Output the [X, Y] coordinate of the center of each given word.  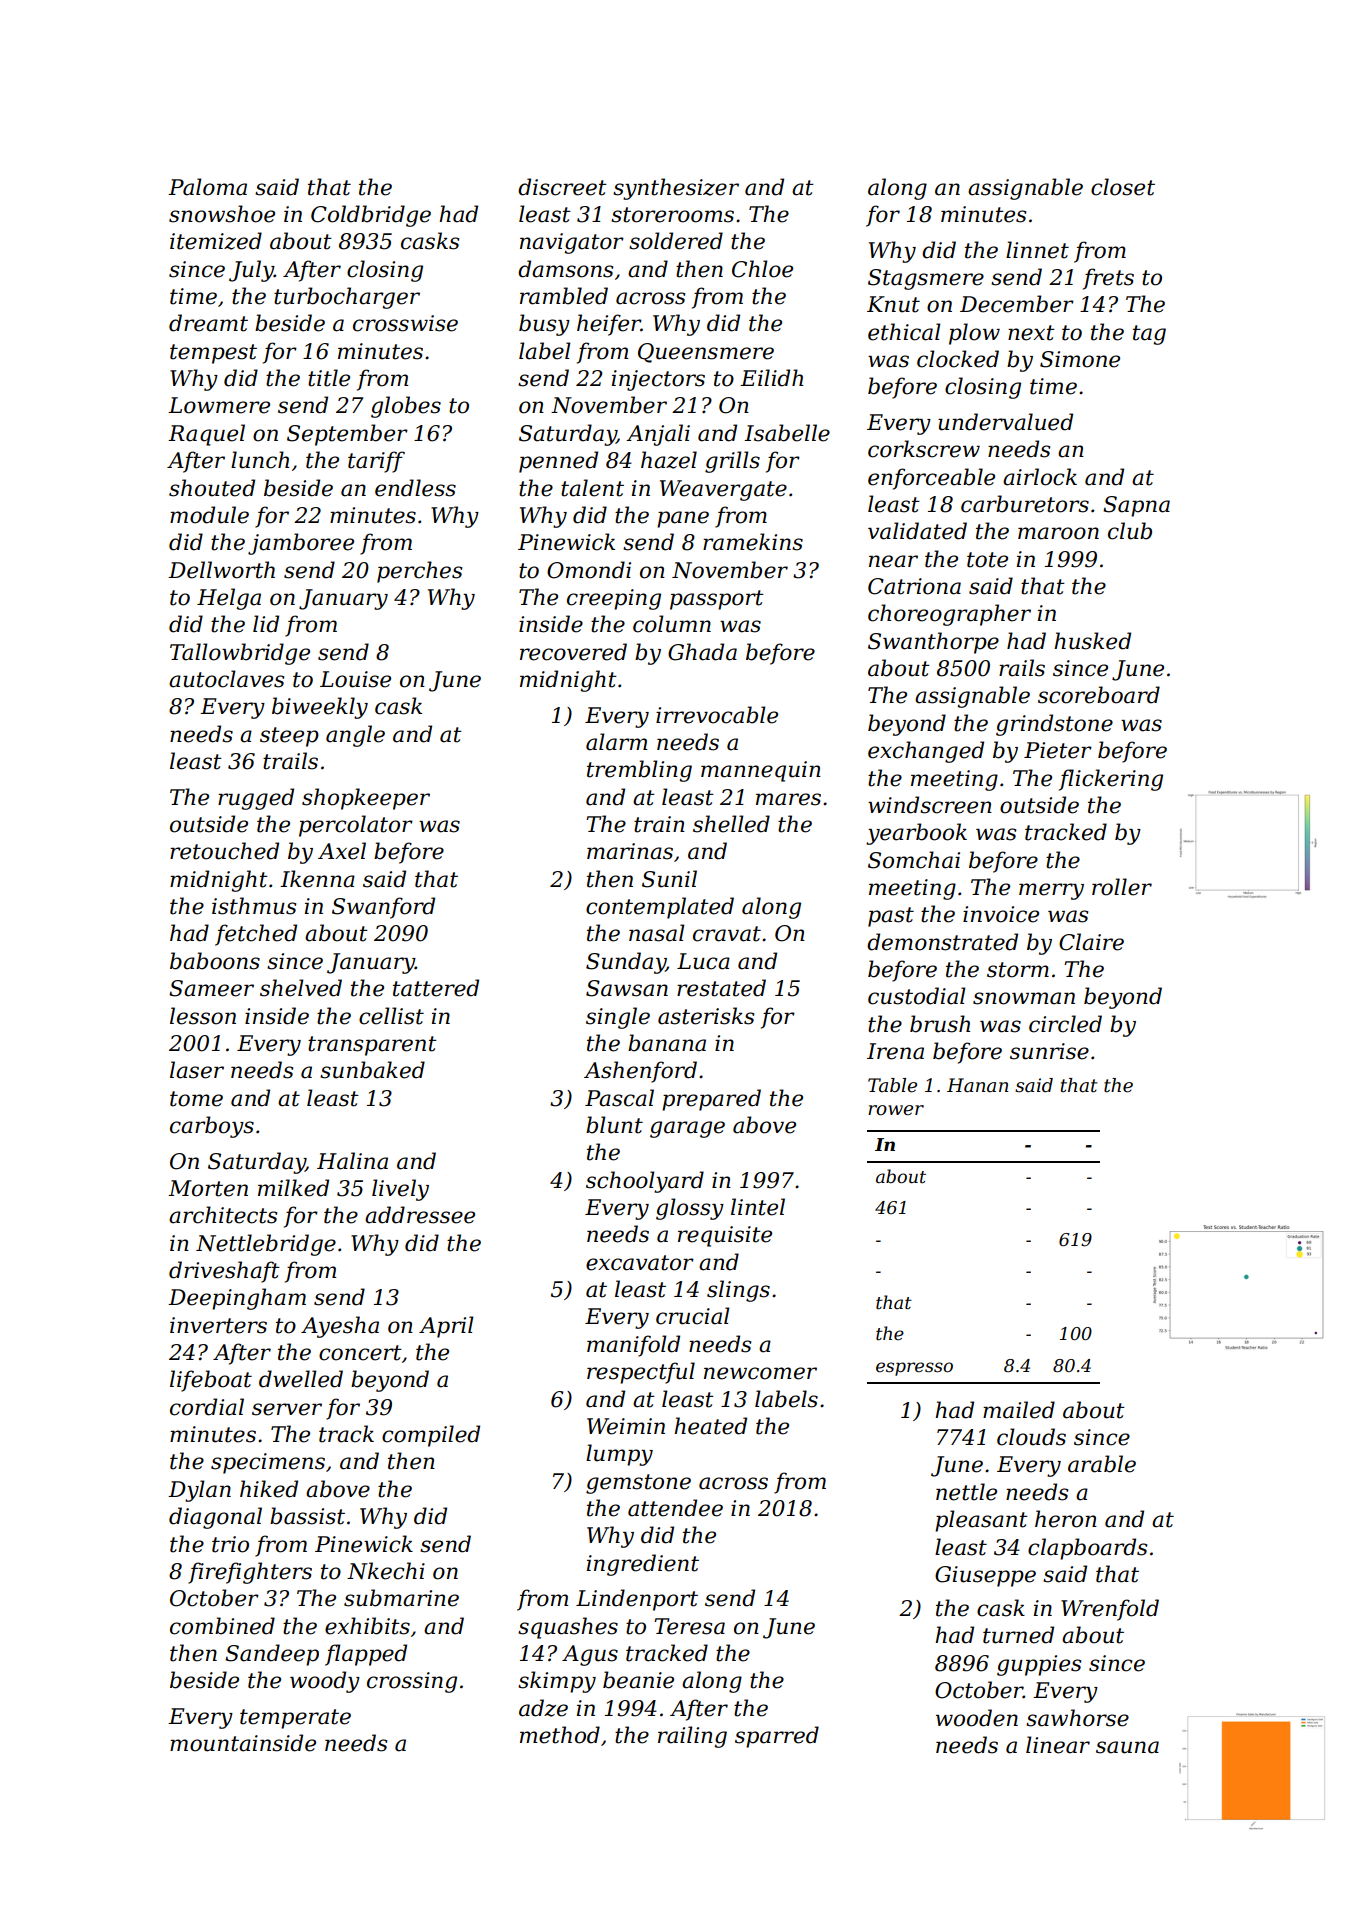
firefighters [250, 1573]
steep [289, 737]
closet [1123, 187]
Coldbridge [371, 216]
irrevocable [717, 715]
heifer [609, 325]
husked [1092, 641]
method [560, 1735]
